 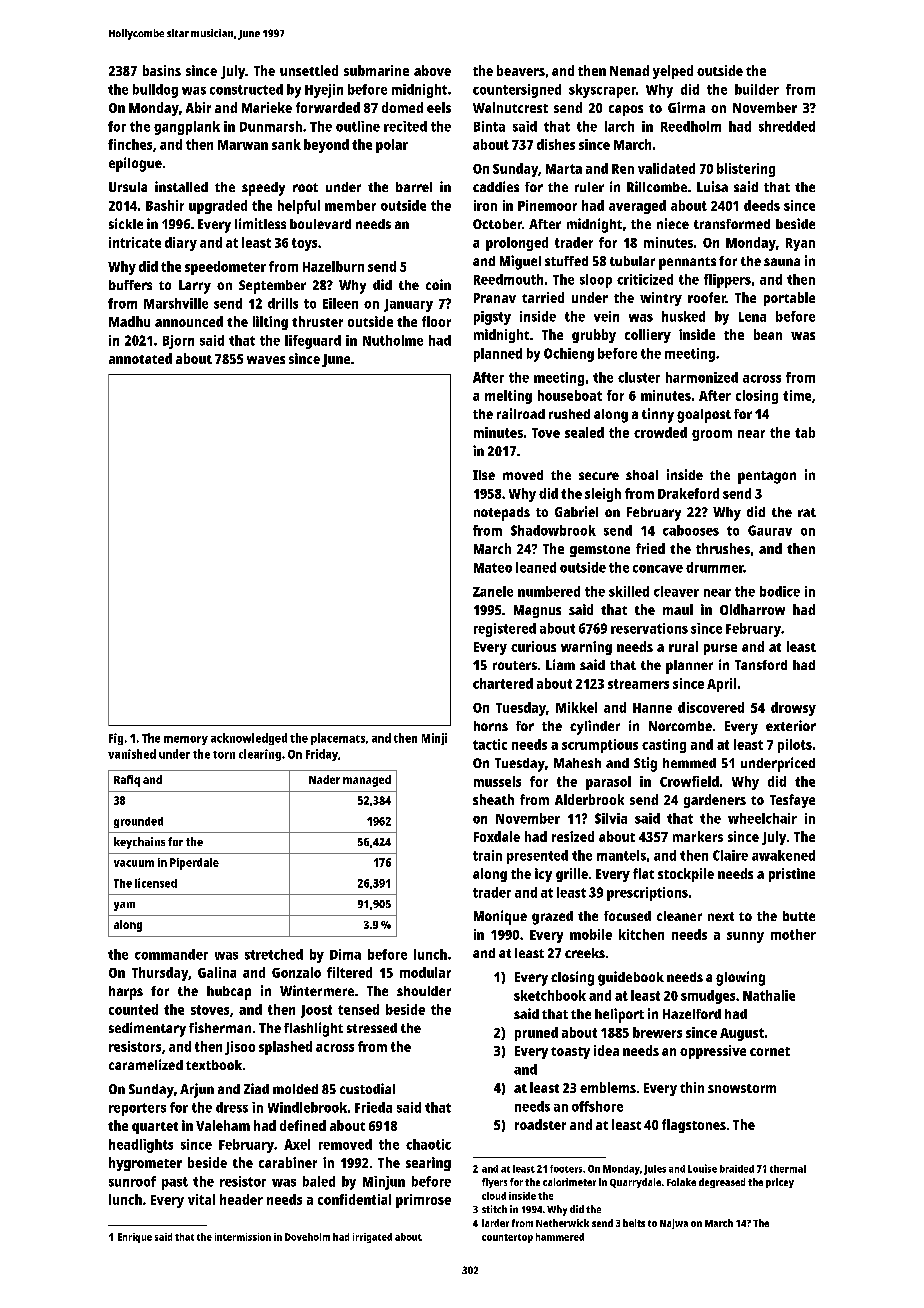 What do you see at coordinates (485, 205) in the document?
I see `iron` at bounding box center [485, 205].
